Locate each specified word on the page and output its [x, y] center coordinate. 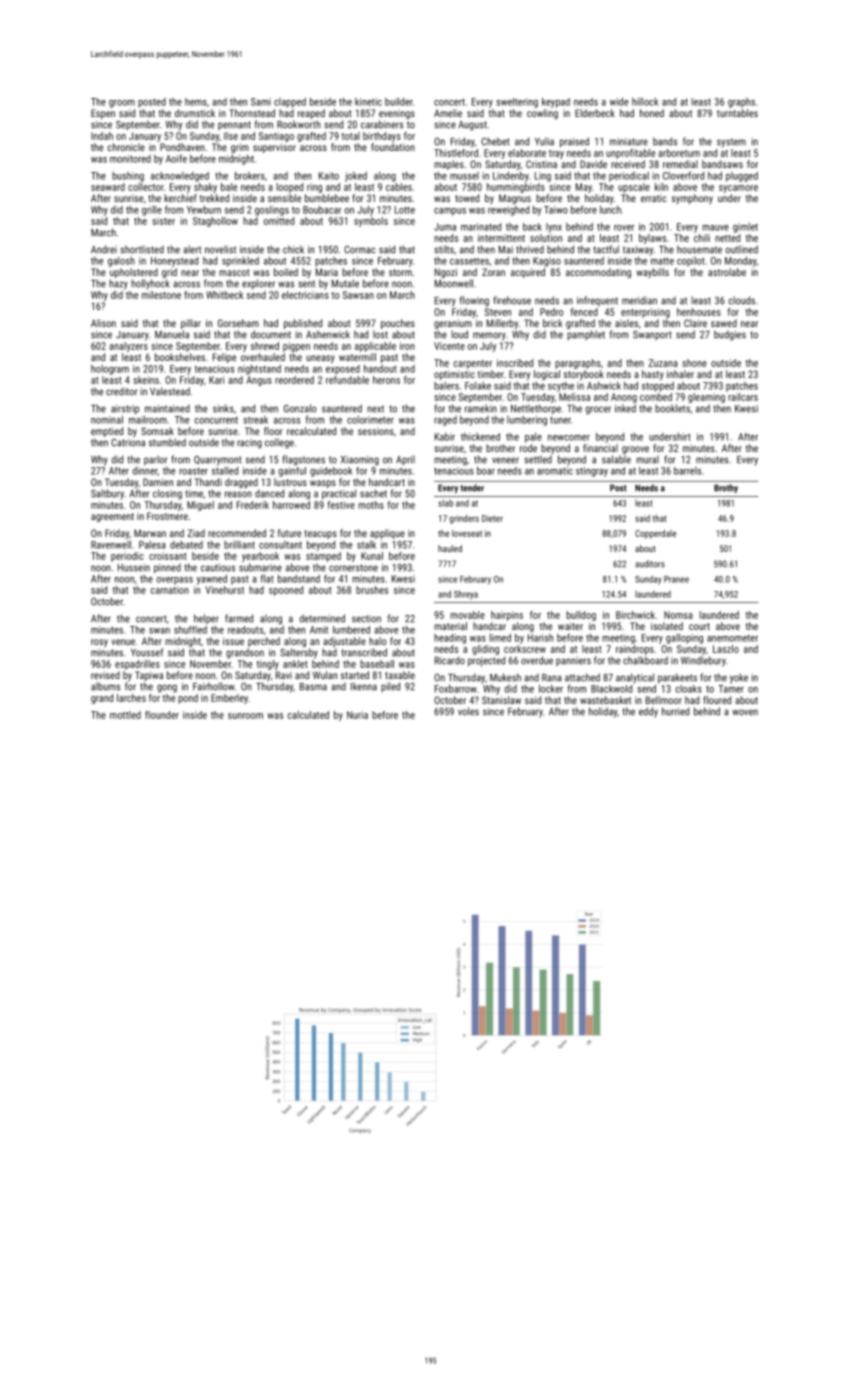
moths [371, 505]
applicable [375, 347]
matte [662, 261]
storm [400, 272]
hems [196, 102]
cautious [218, 568]
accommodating [598, 273]
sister [163, 221]
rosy [99, 643]
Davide [593, 164]
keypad [556, 102]
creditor [122, 391]
